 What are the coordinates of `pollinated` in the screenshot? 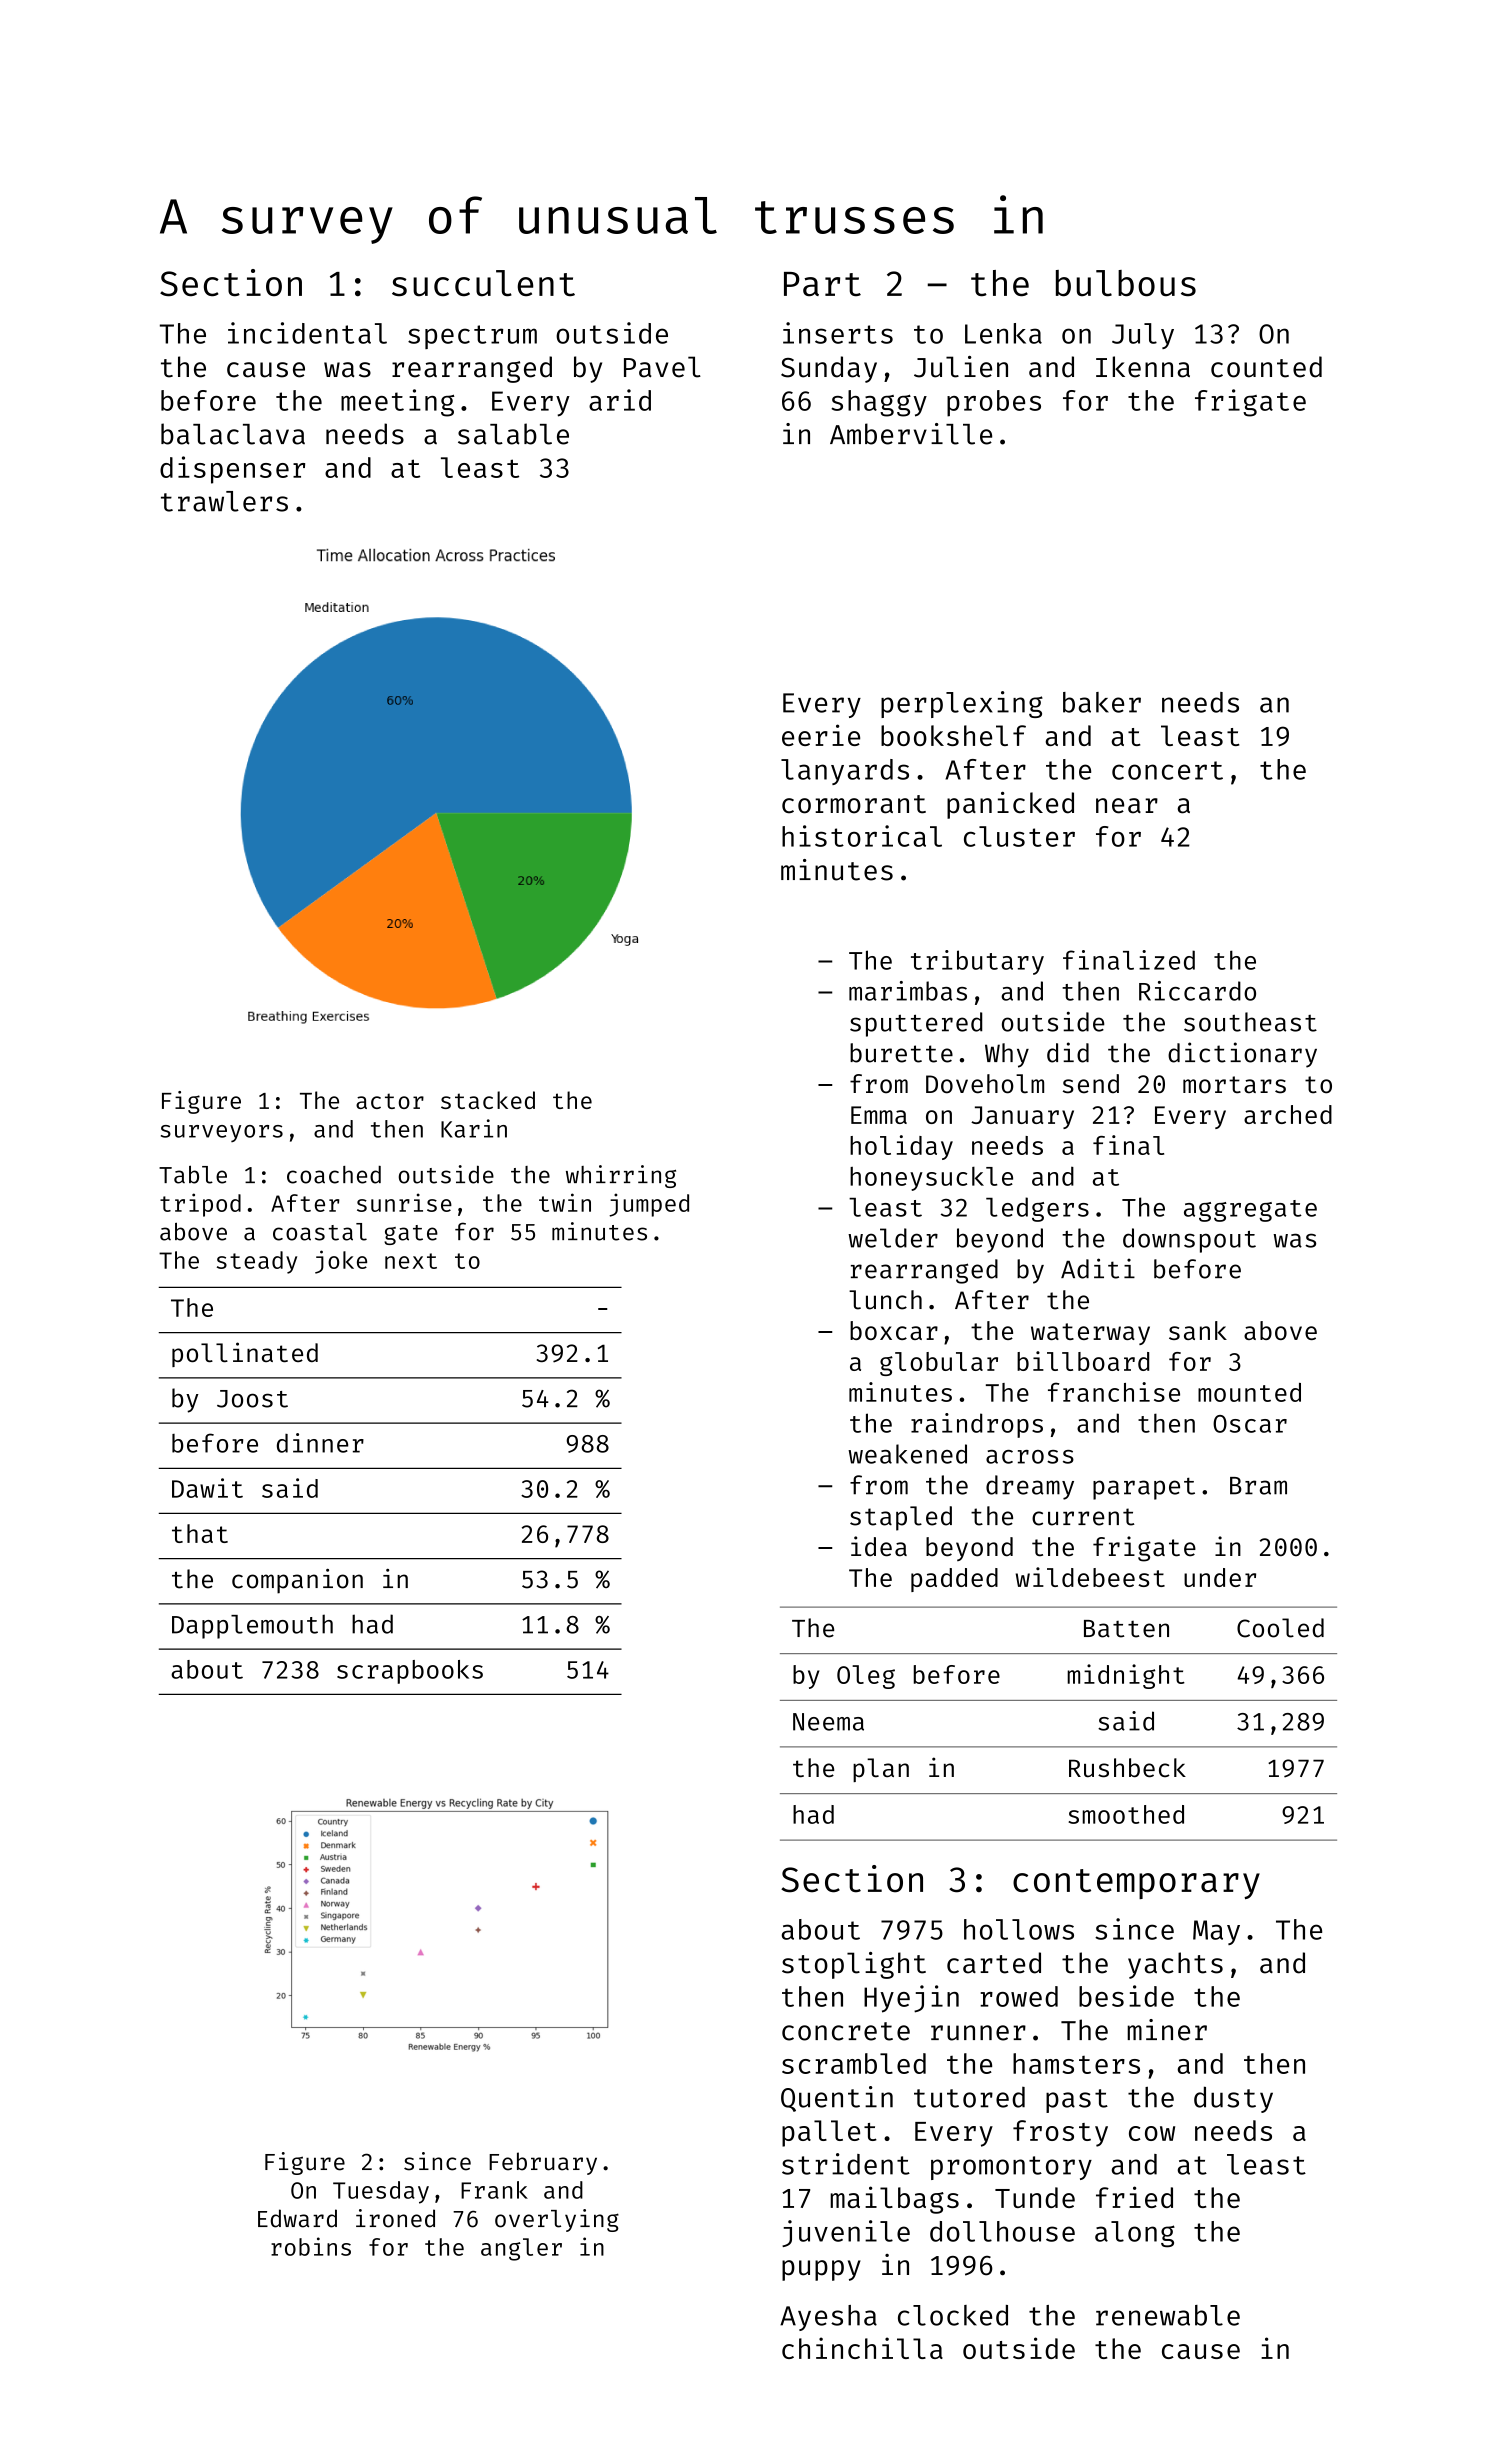 It's located at (245, 1354).
